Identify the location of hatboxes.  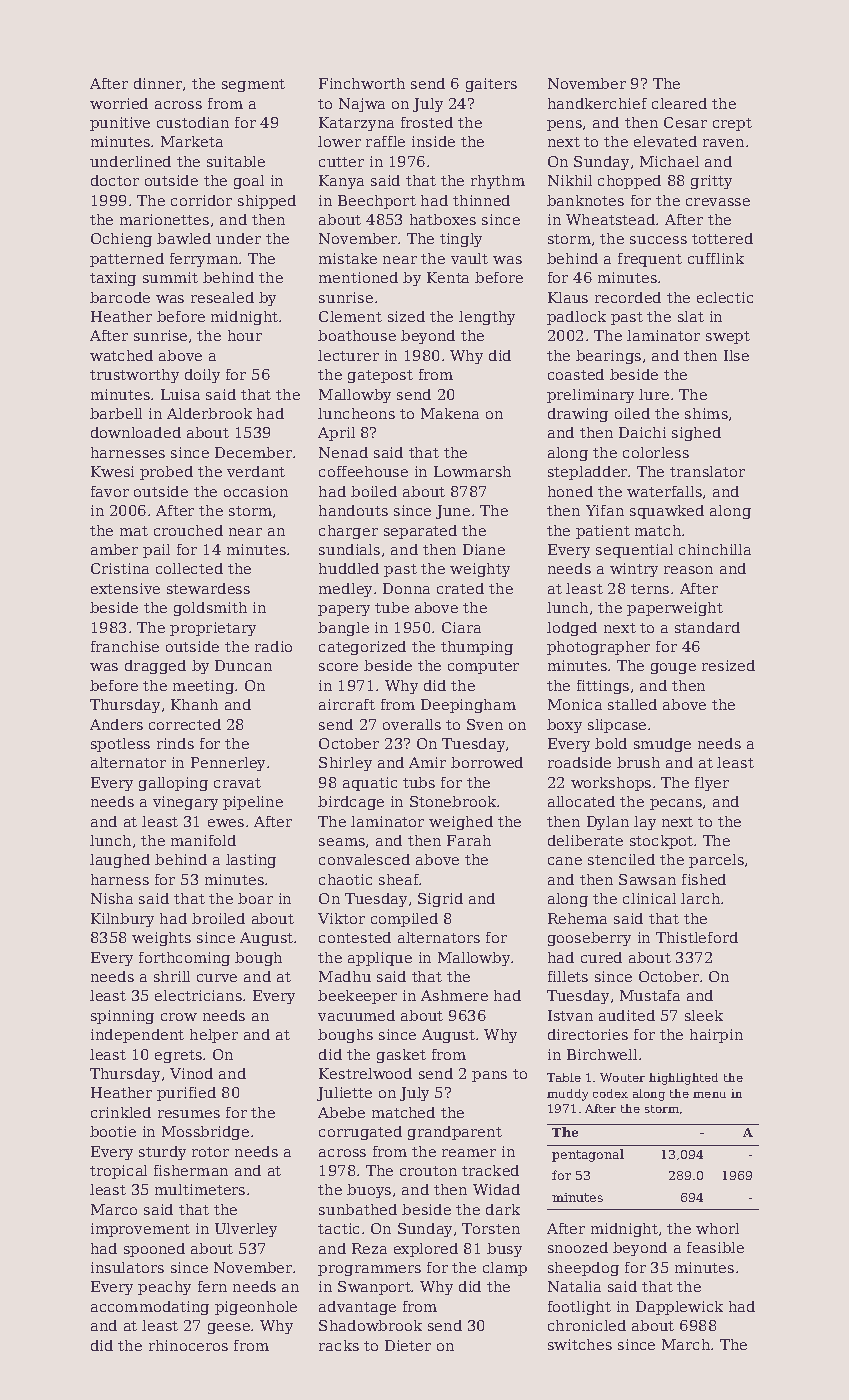
(443, 219).
